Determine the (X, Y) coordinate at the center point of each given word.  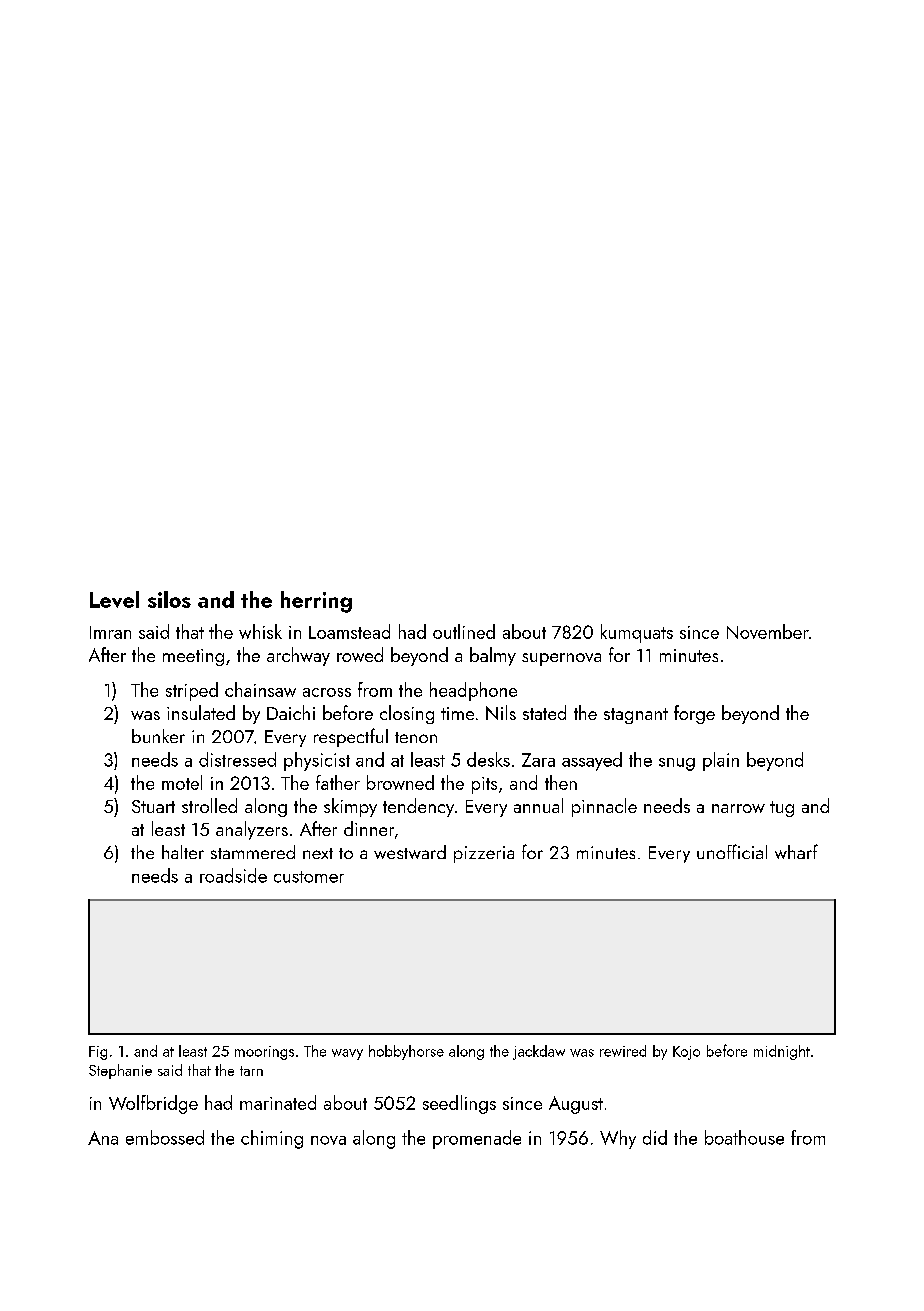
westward (410, 852)
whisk (260, 631)
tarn (251, 1071)
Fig (98, 1053)
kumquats (637, 633)
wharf (796, 851)
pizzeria (484, 854)
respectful (351, 737)
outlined (464, 631)
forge (694, 714)
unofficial (732, 851)
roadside (233, 875)
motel (182, 782)
